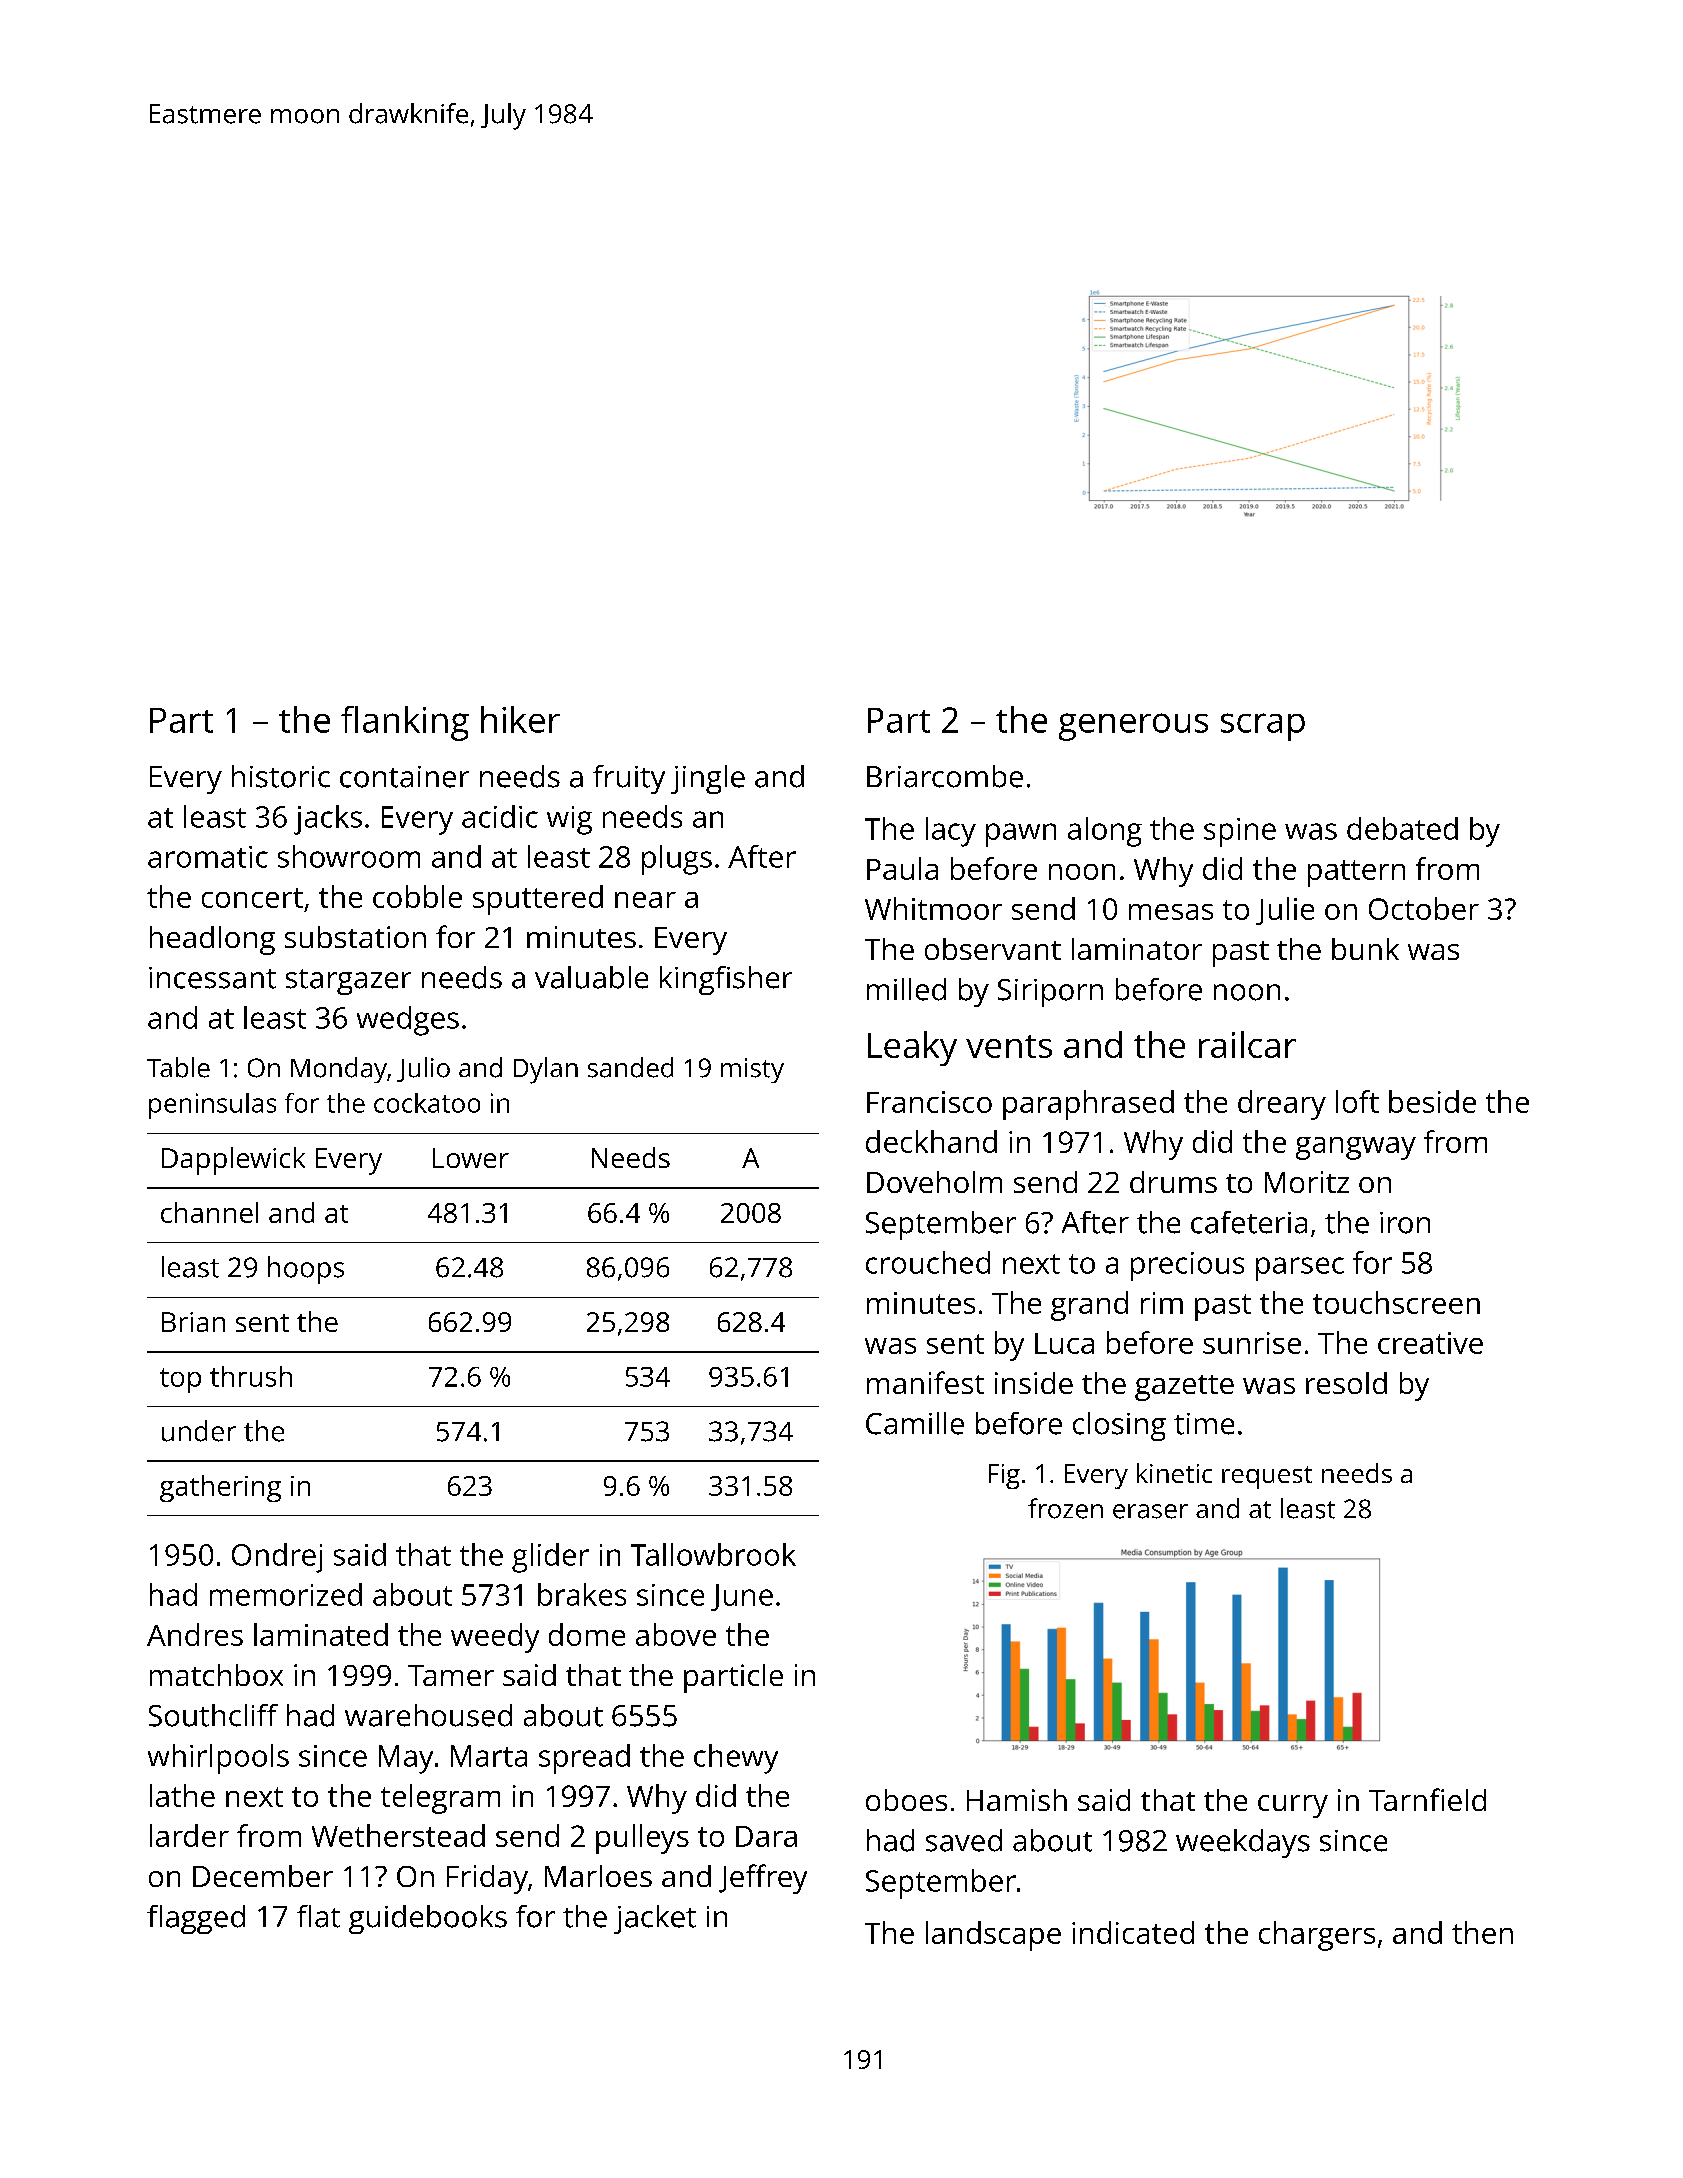 Image resolution: width=1683 pixels, height=2178 pixels. Describe the element at coordinates (1065, 1508) in the screenshot. I see `frozen` at that location.
